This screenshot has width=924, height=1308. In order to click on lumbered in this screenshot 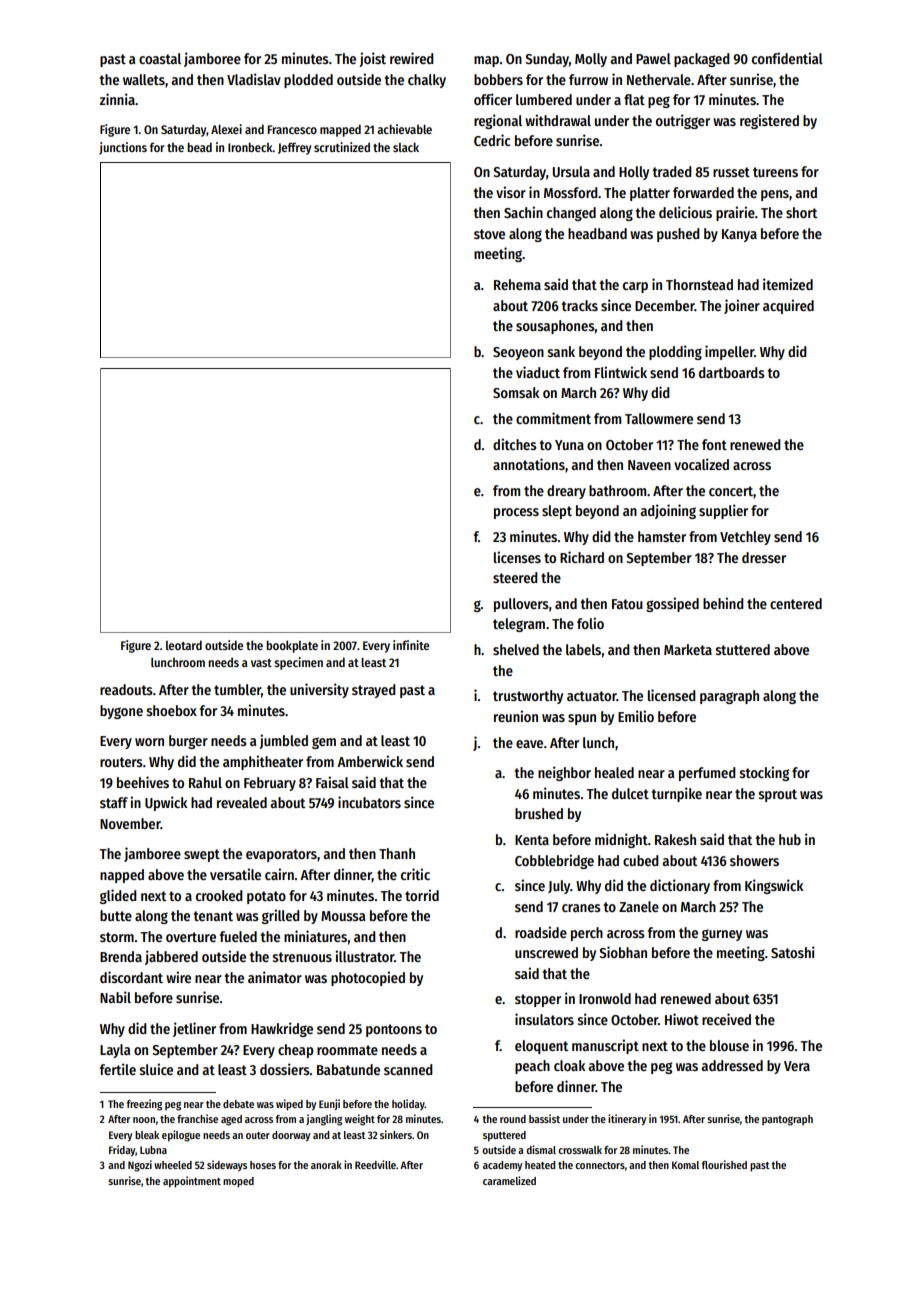, I will do `click(544, 99)`.
